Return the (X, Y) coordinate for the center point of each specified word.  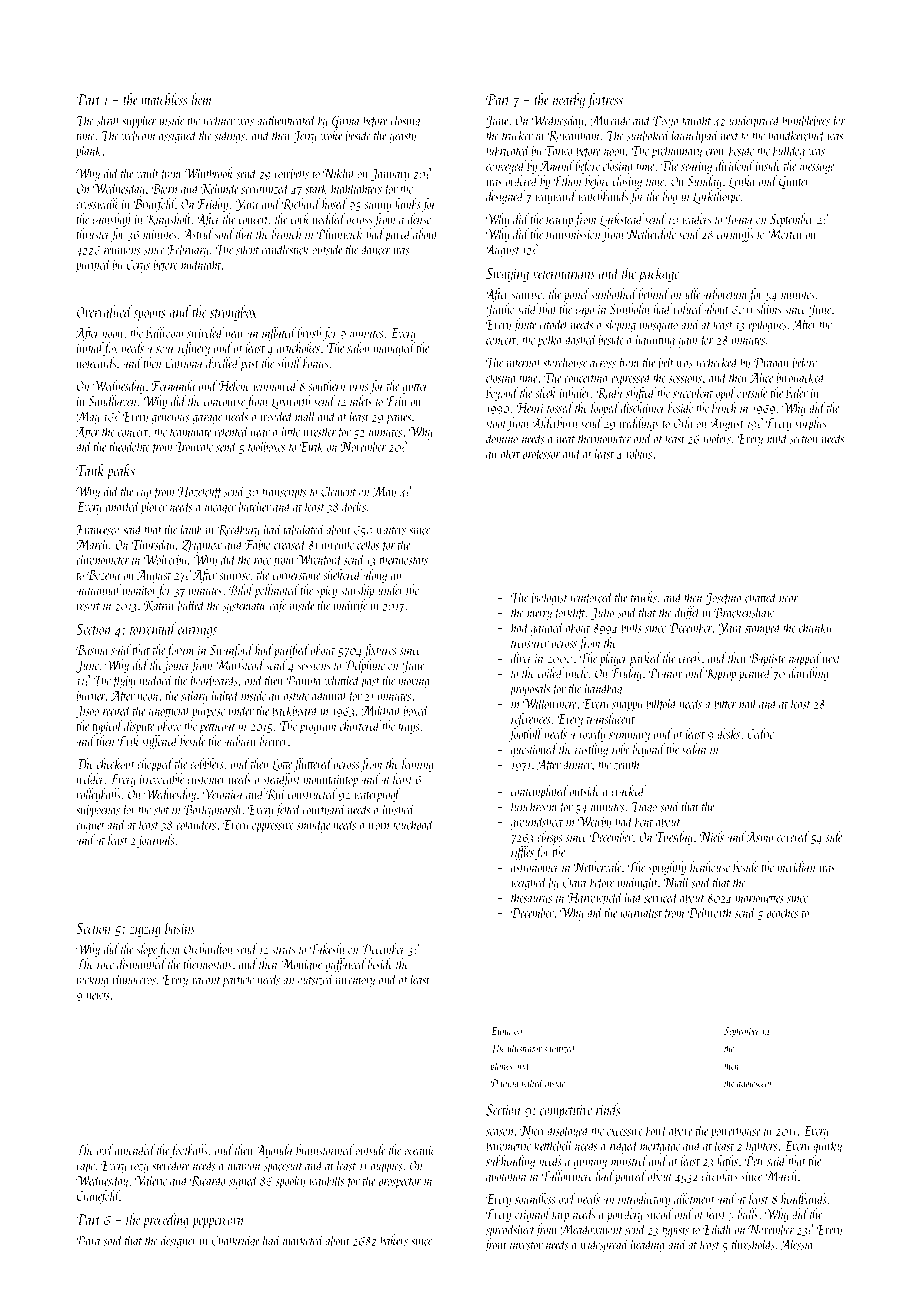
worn (379, 826)
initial (90, 347)
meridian (796, 866)
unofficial (170, 711)
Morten (785, 234)
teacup (559, 222)
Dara (88, 1240)
